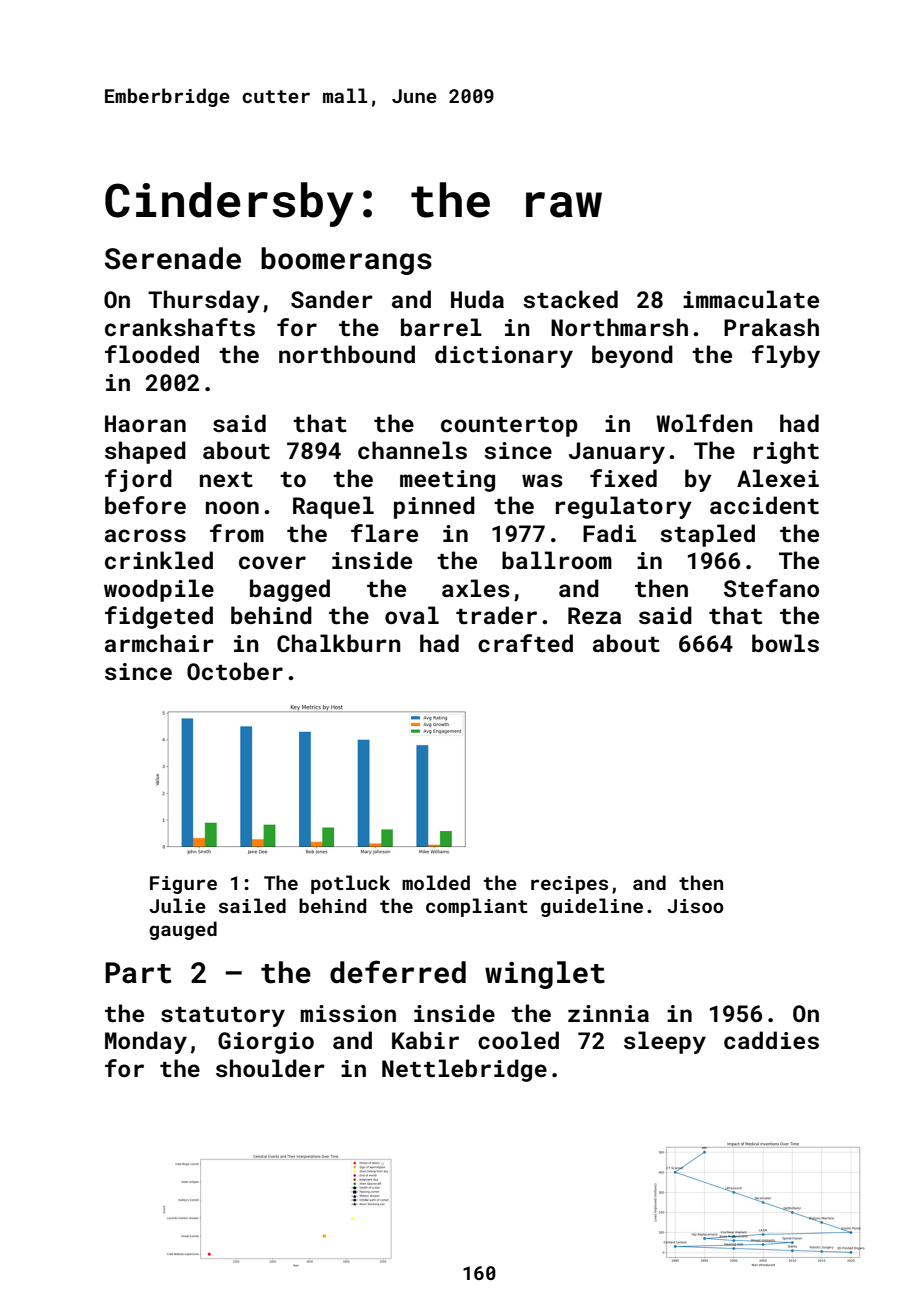 This image has width=924, height=1311. I want to click on caddies, so click(771, 1040).
